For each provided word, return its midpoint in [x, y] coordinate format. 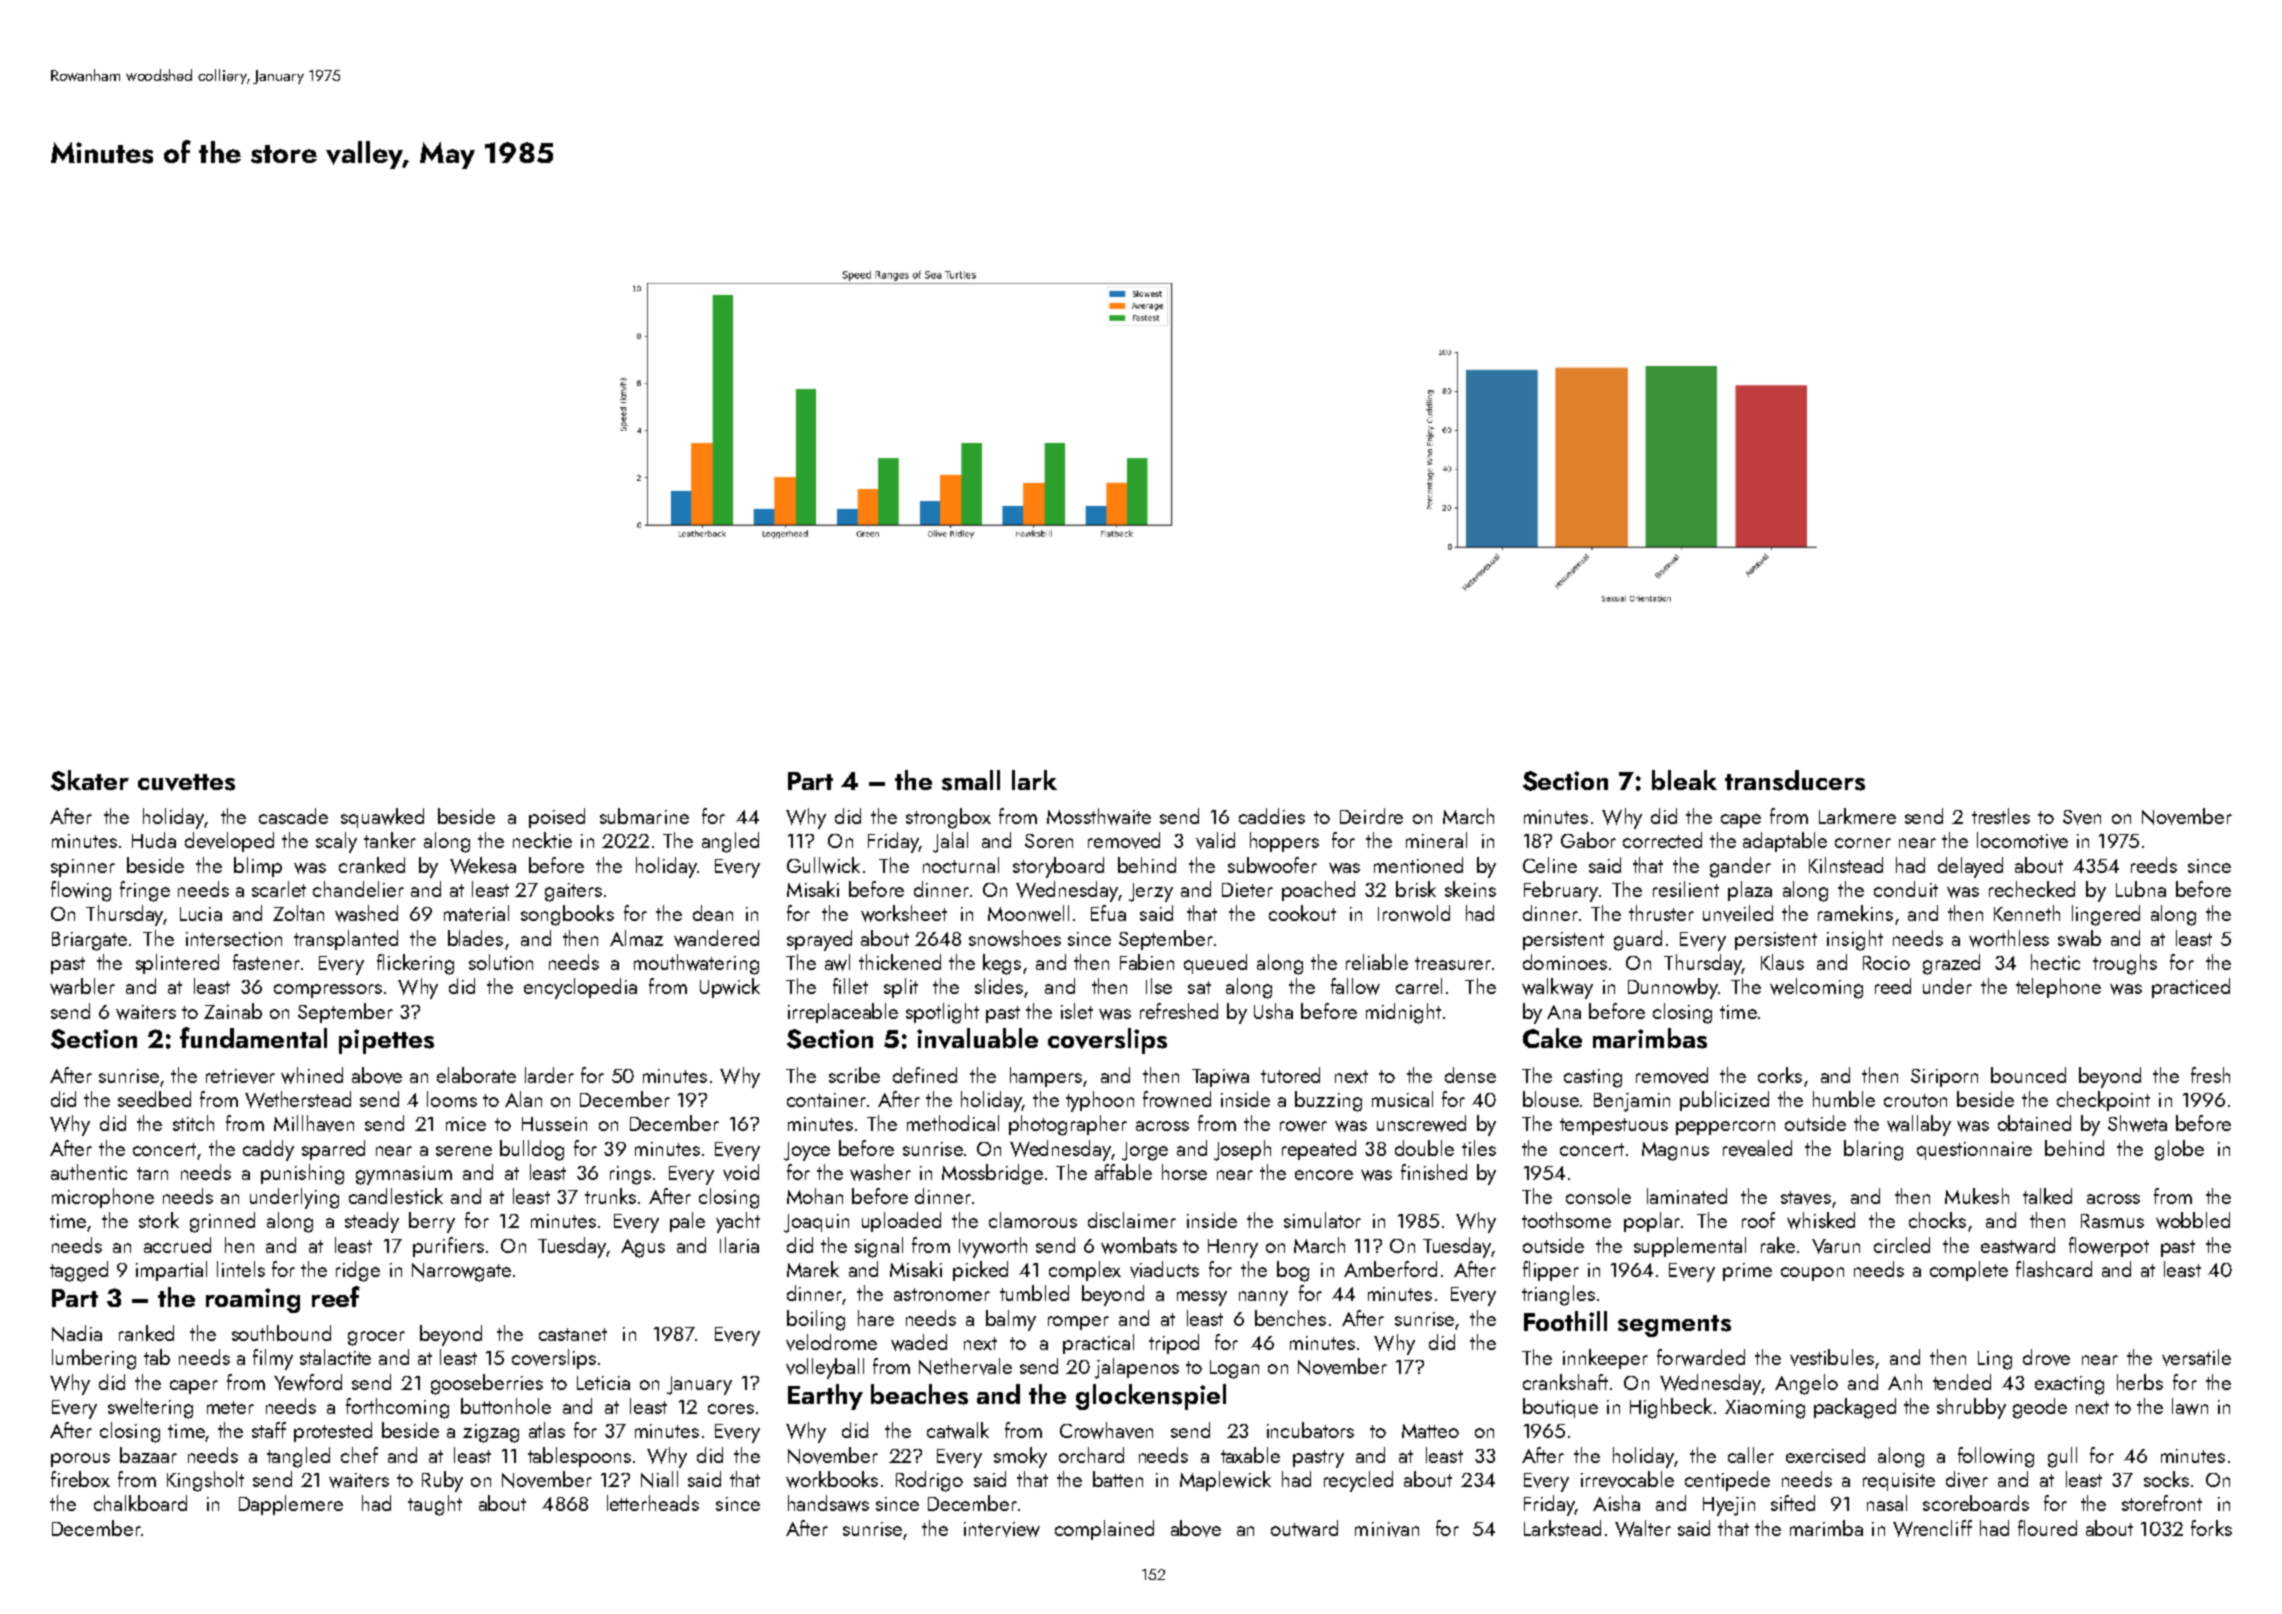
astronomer [942, 1294]
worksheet [904, 913]
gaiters [573, 892]
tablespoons [579, 1457]
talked [2047, 1196]
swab [2079, 938]
